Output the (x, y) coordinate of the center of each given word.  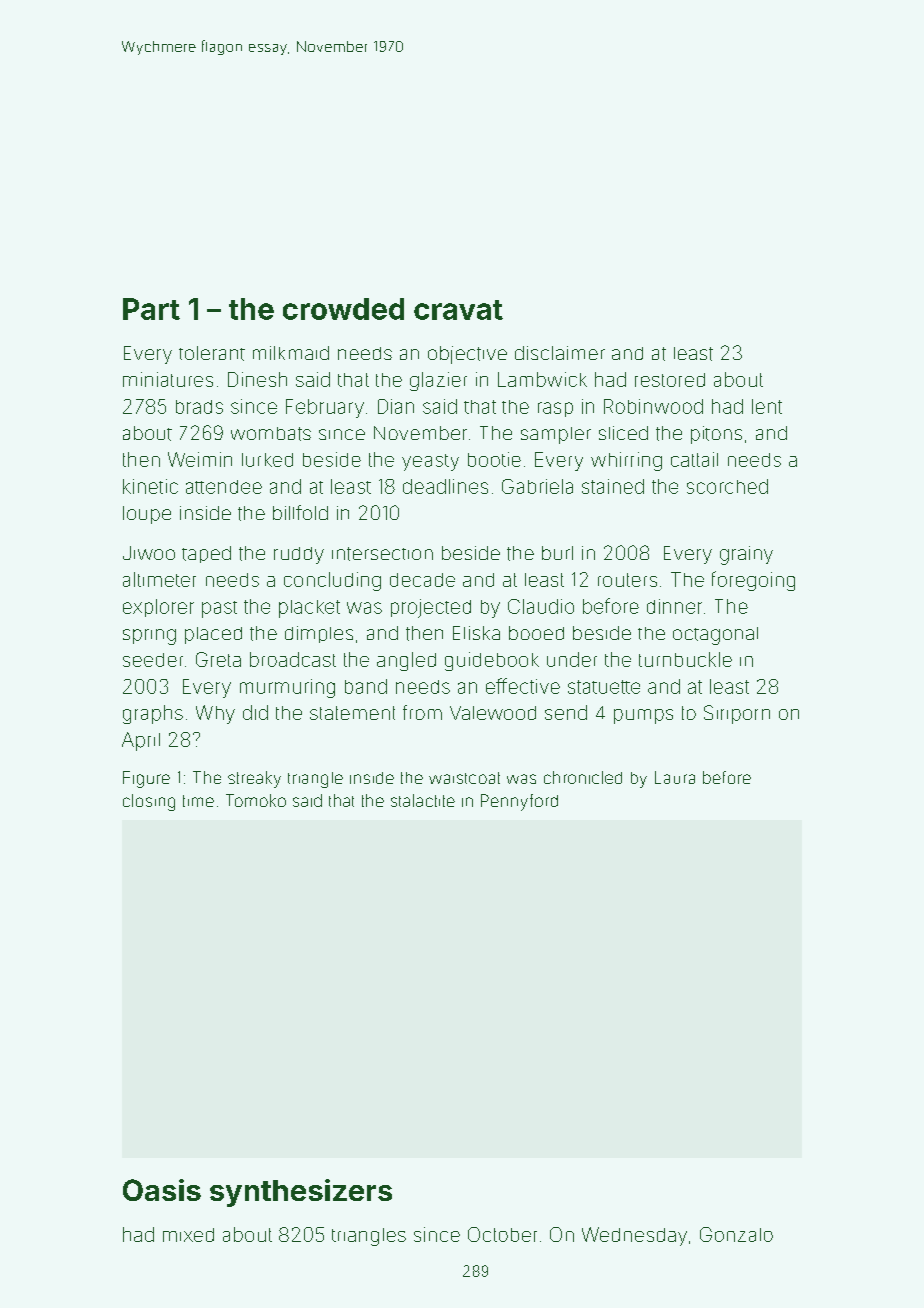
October (502, 1234)
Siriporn (737, 714)
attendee (224, 487)
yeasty (430, 462)
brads (199, 407)
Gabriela (537, 486)
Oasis (162, 1190)
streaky (254, 779)
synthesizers (301, 1193)
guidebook (492, 661)
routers (627, 580)
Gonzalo (736, 1234)
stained (613, 486)
